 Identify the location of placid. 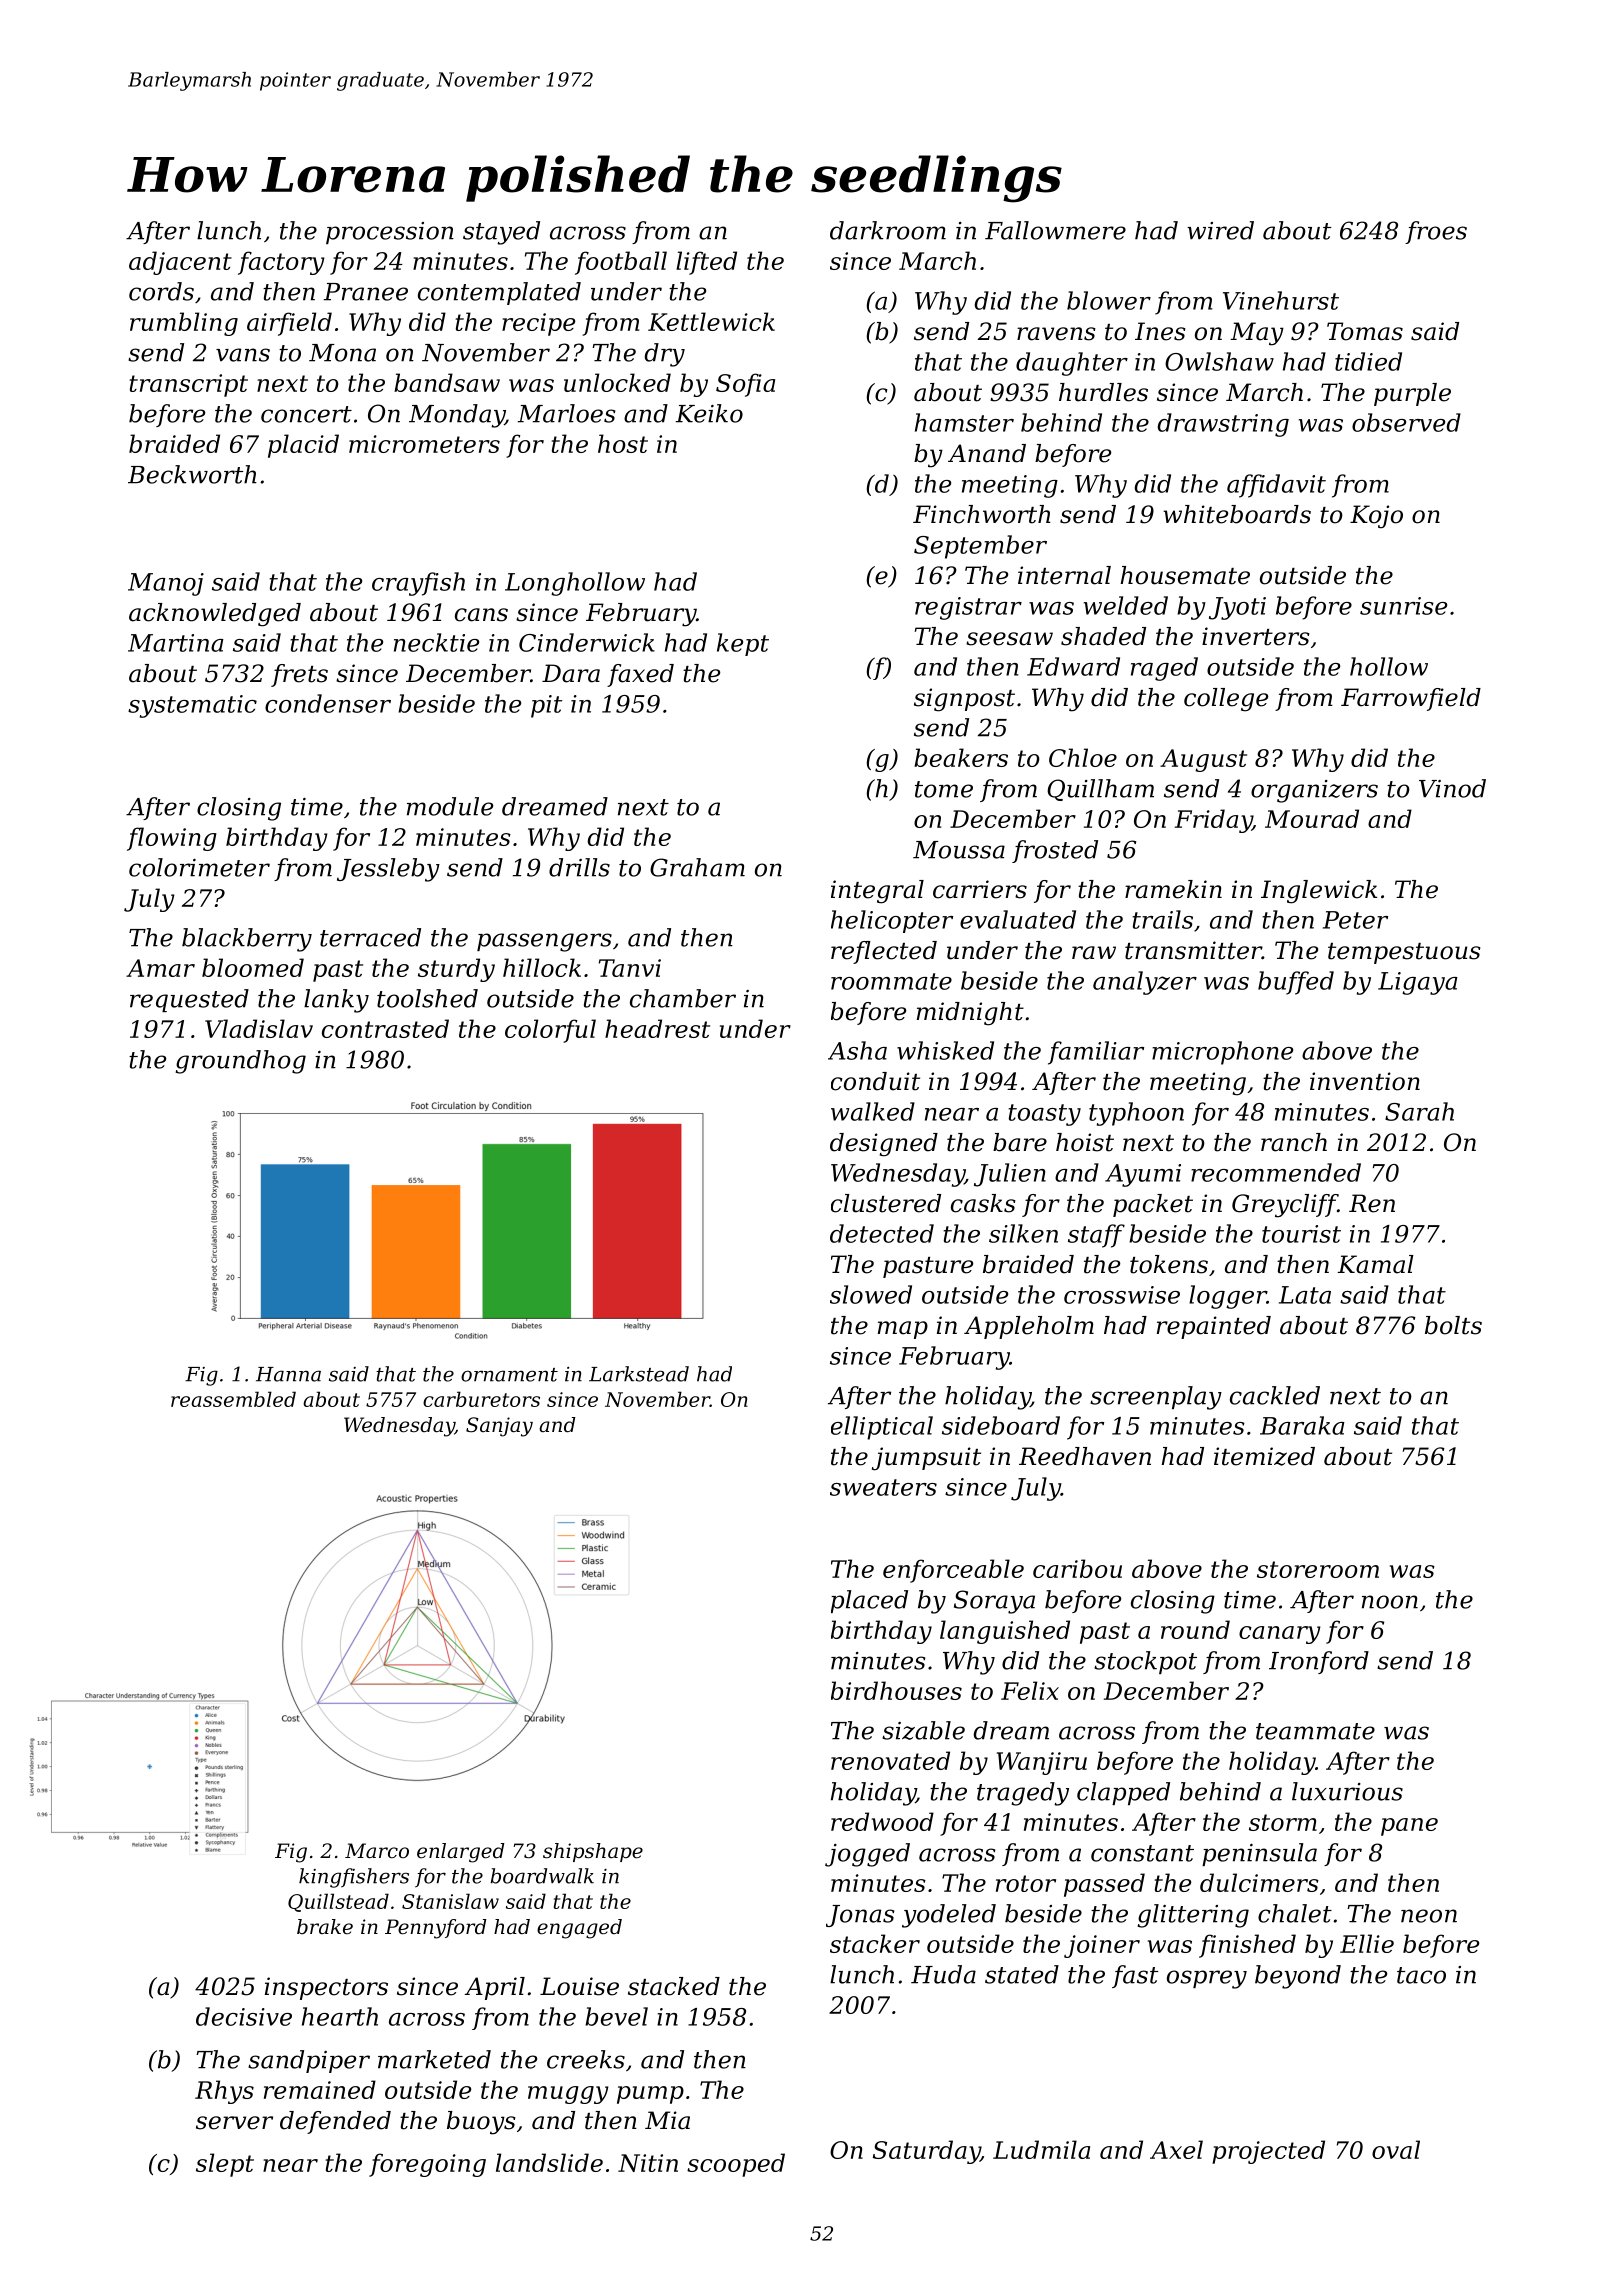
(303, 446).
